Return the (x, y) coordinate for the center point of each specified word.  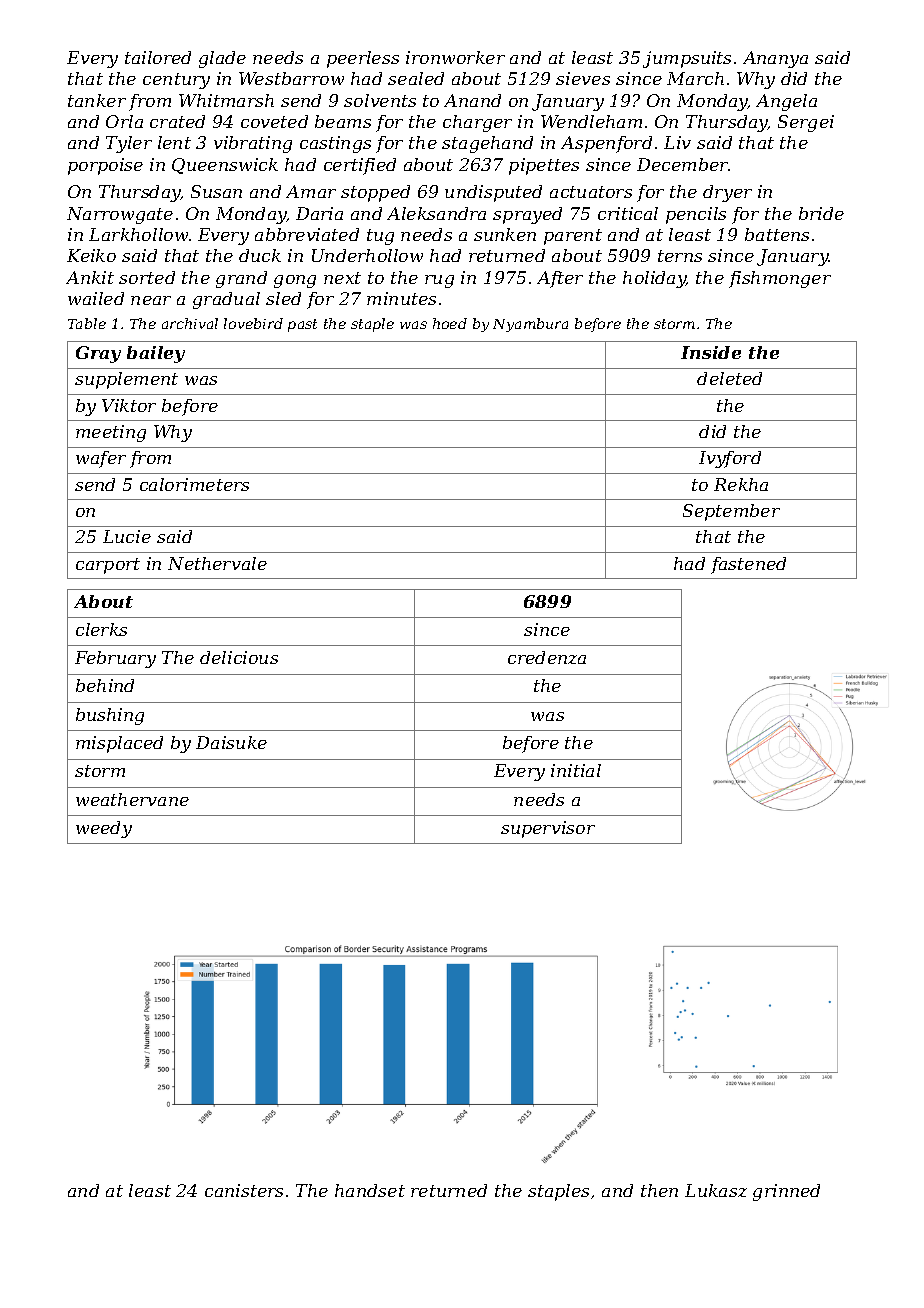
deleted (729, 378)
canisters (244, 1190)
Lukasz (716, 1190)
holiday (654, 279)
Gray (98, 354)
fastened (748, 565)
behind (105, 685)
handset (370, 1190)
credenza (547, 657)
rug (439, 281)
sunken (505, 234)
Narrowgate (120, 215)
